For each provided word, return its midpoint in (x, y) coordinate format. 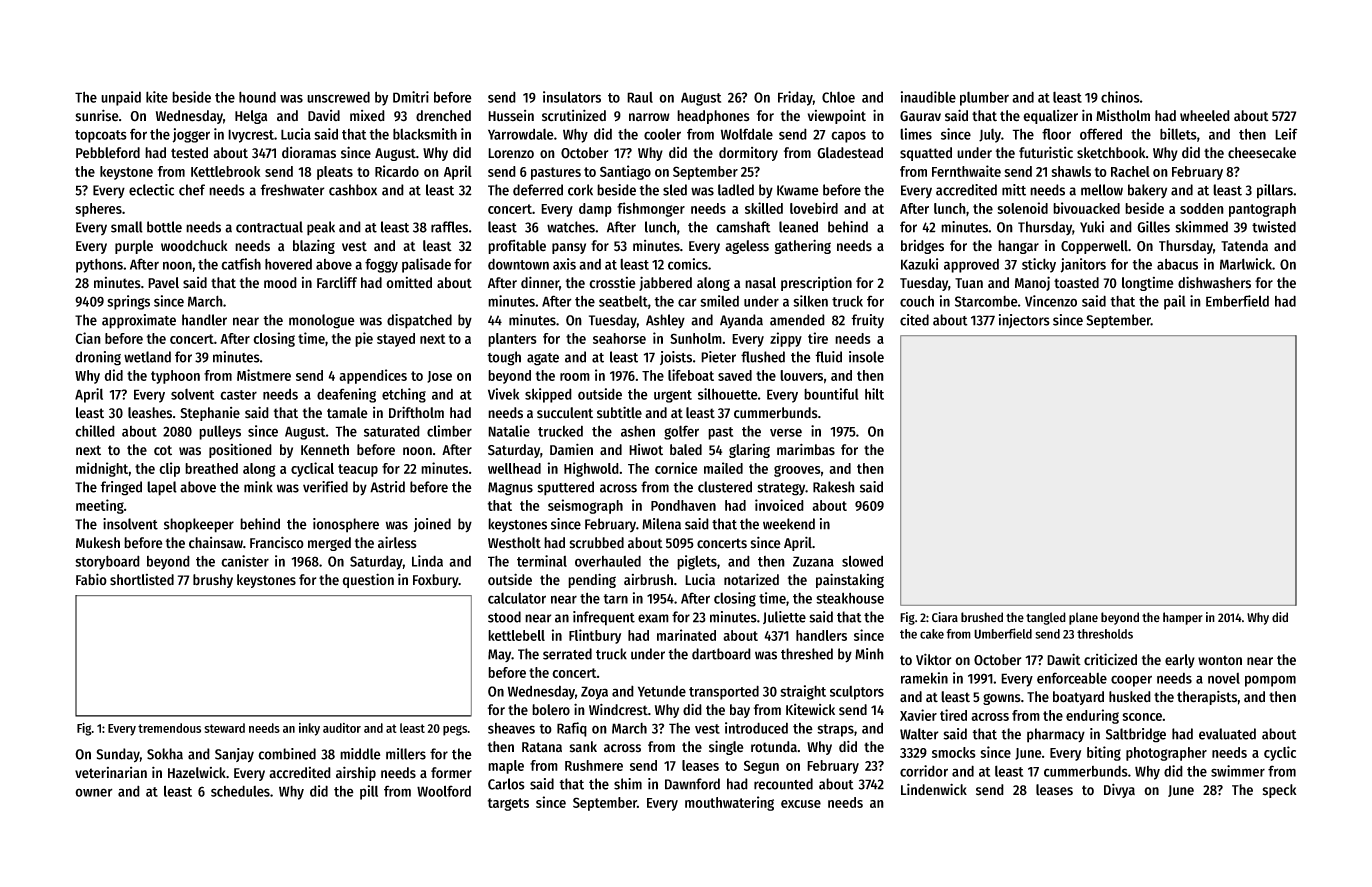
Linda (427, 561)
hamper (1183, 618)
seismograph (585, 506)
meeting (100, 506)
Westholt (514, 543)
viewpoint (837, 116)
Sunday (118, 755)
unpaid (121, 98)
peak (321, 228)
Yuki (1092, 227)
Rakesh (834, 487)
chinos (1120, 97)
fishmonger (651, 209)
